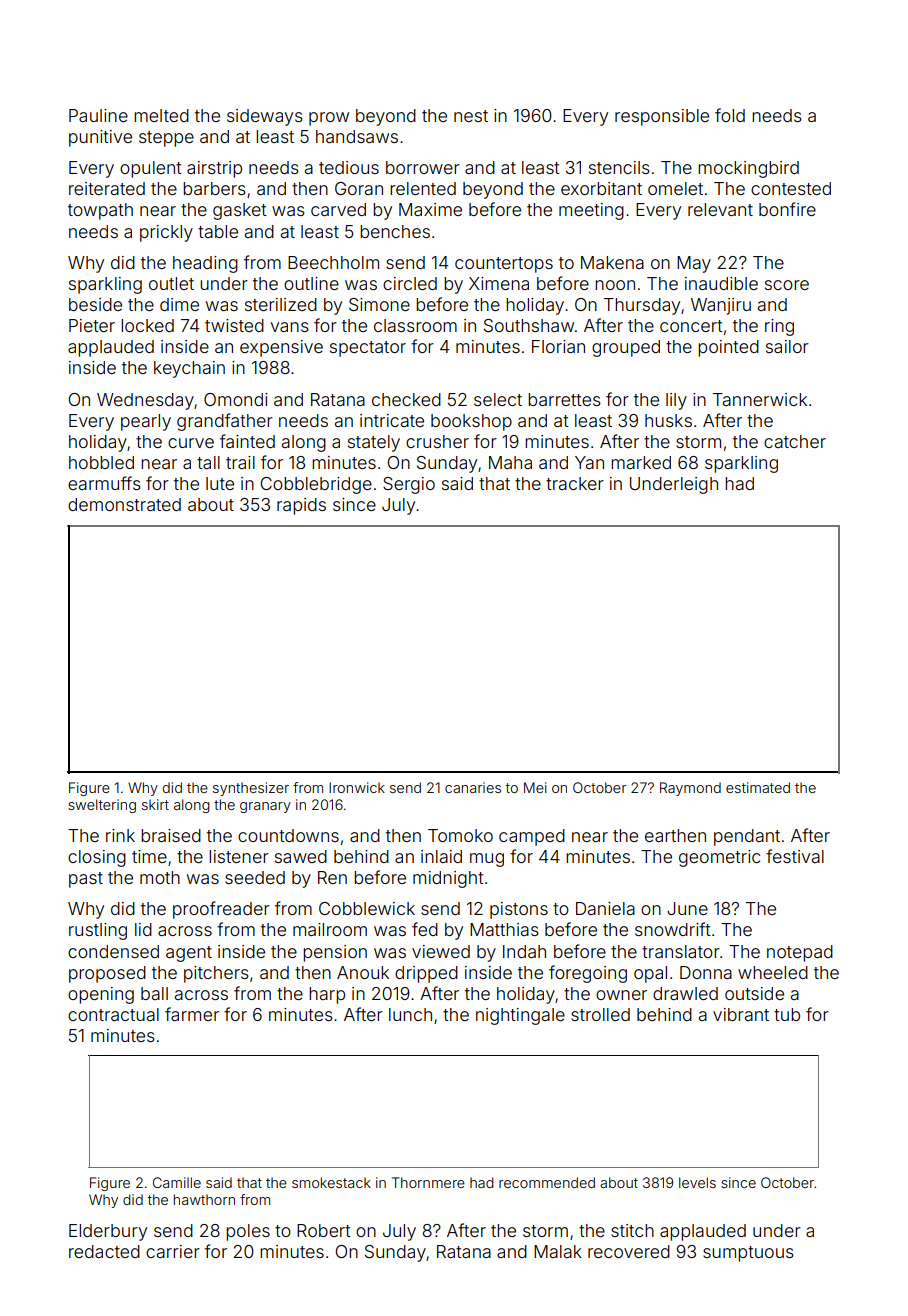  What do you see at coordinates (251, 789) in the document?
I see `synthesizer` at bounding box center [251, 789].
